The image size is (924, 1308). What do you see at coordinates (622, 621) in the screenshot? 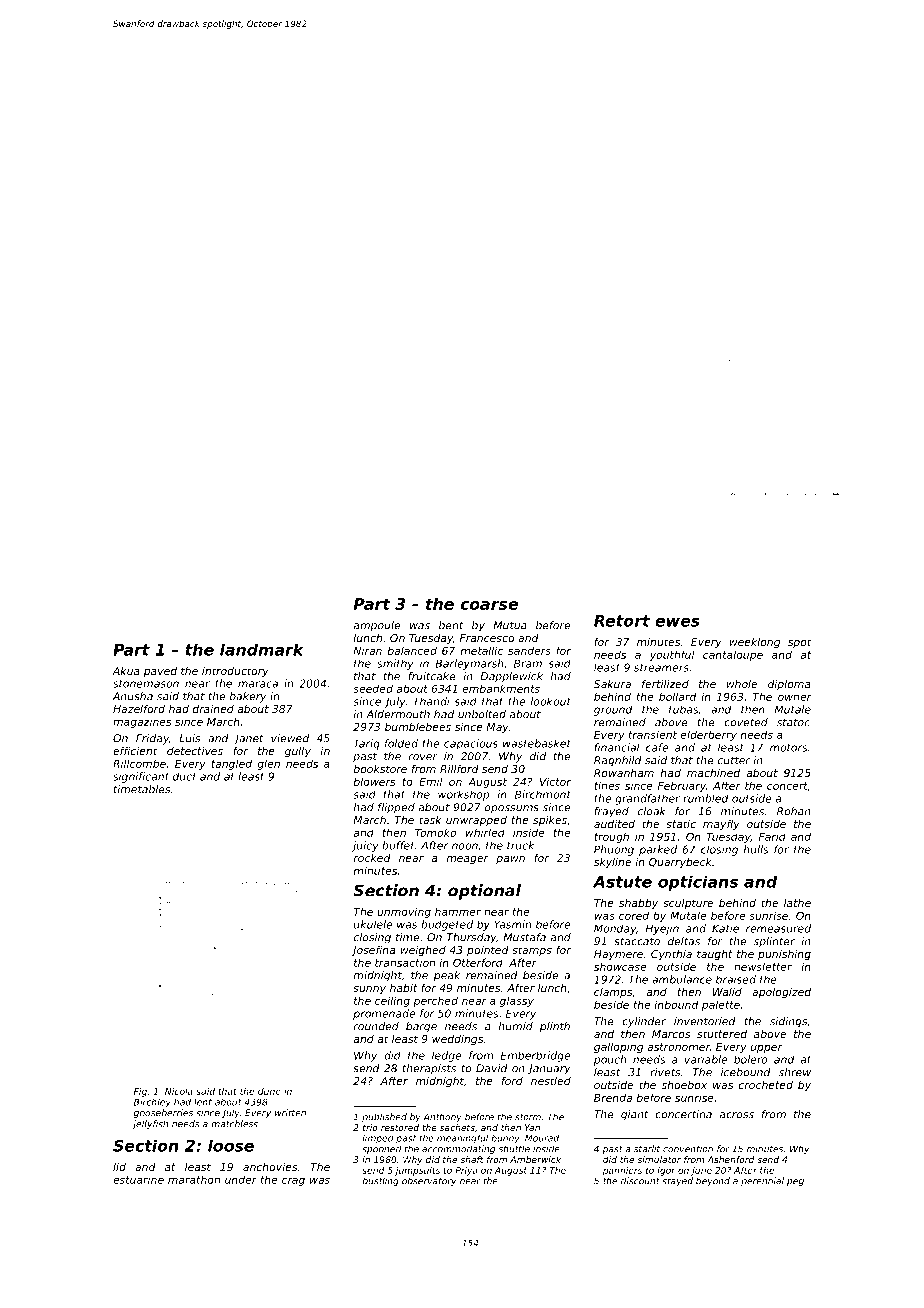
I see `Retort` at bounding box center [622, 621].
